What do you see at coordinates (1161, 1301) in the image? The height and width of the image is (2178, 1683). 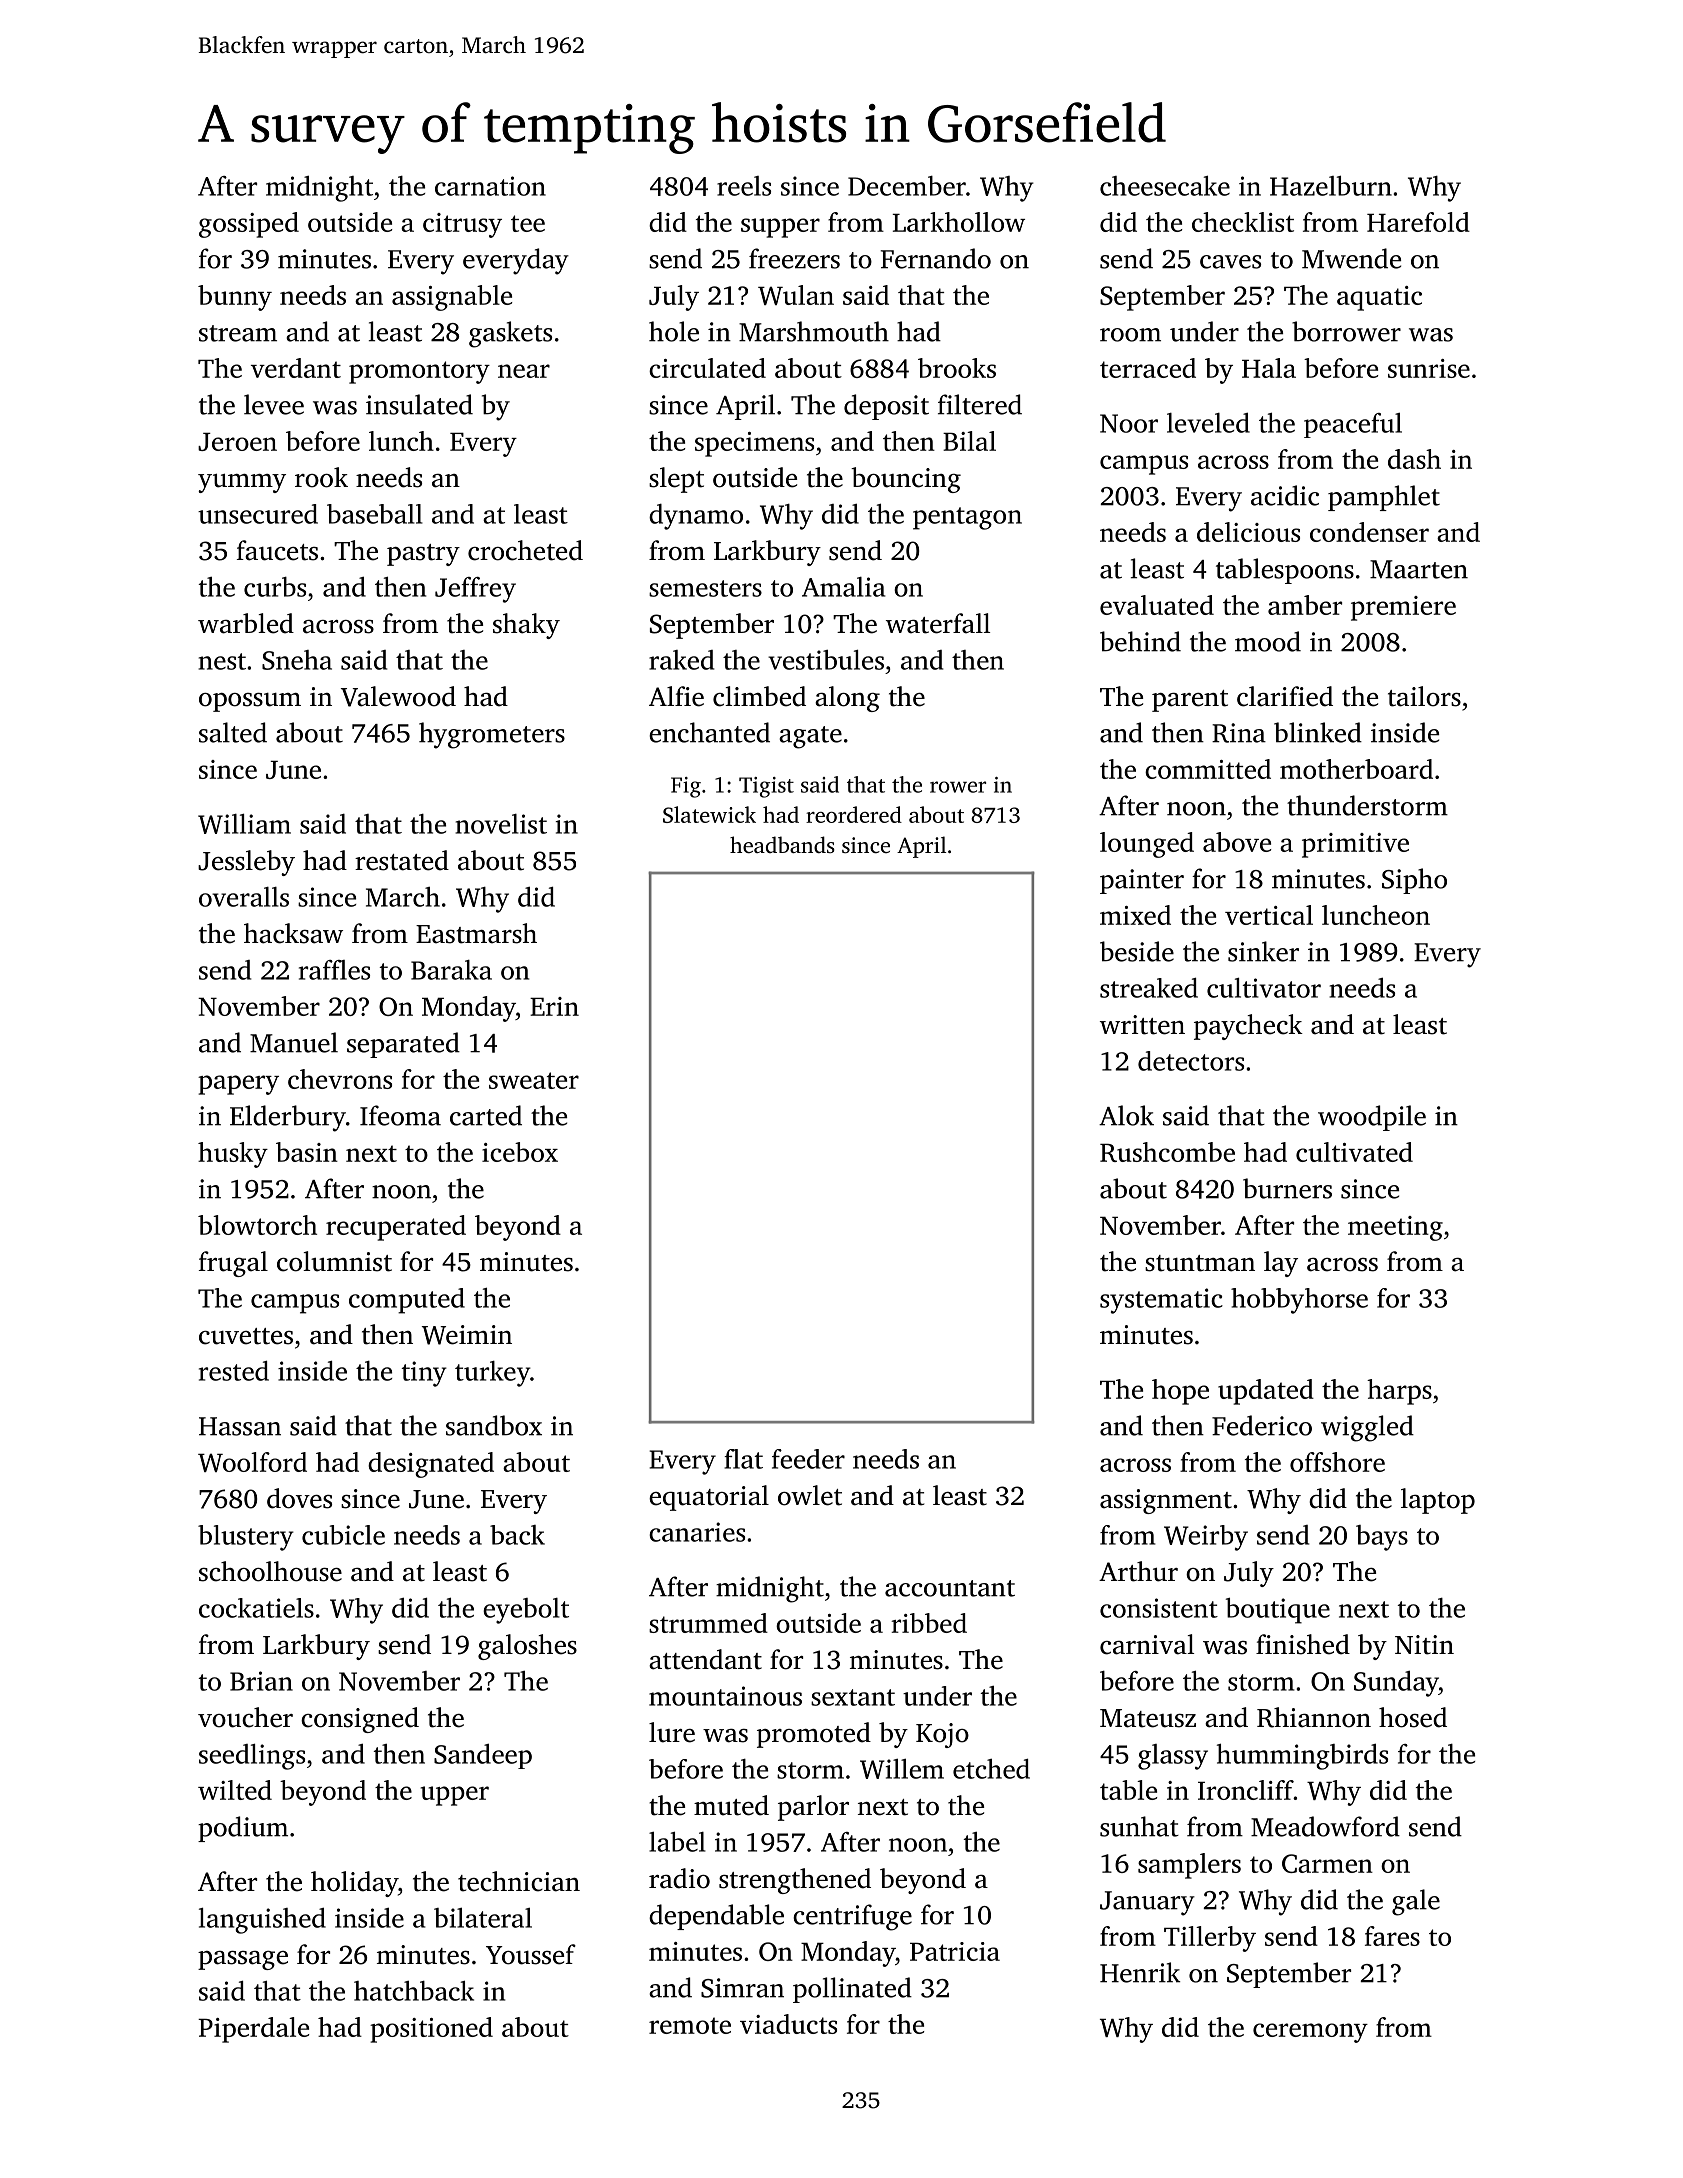 I see `systematic` at bounding box center [1161, 1301].
